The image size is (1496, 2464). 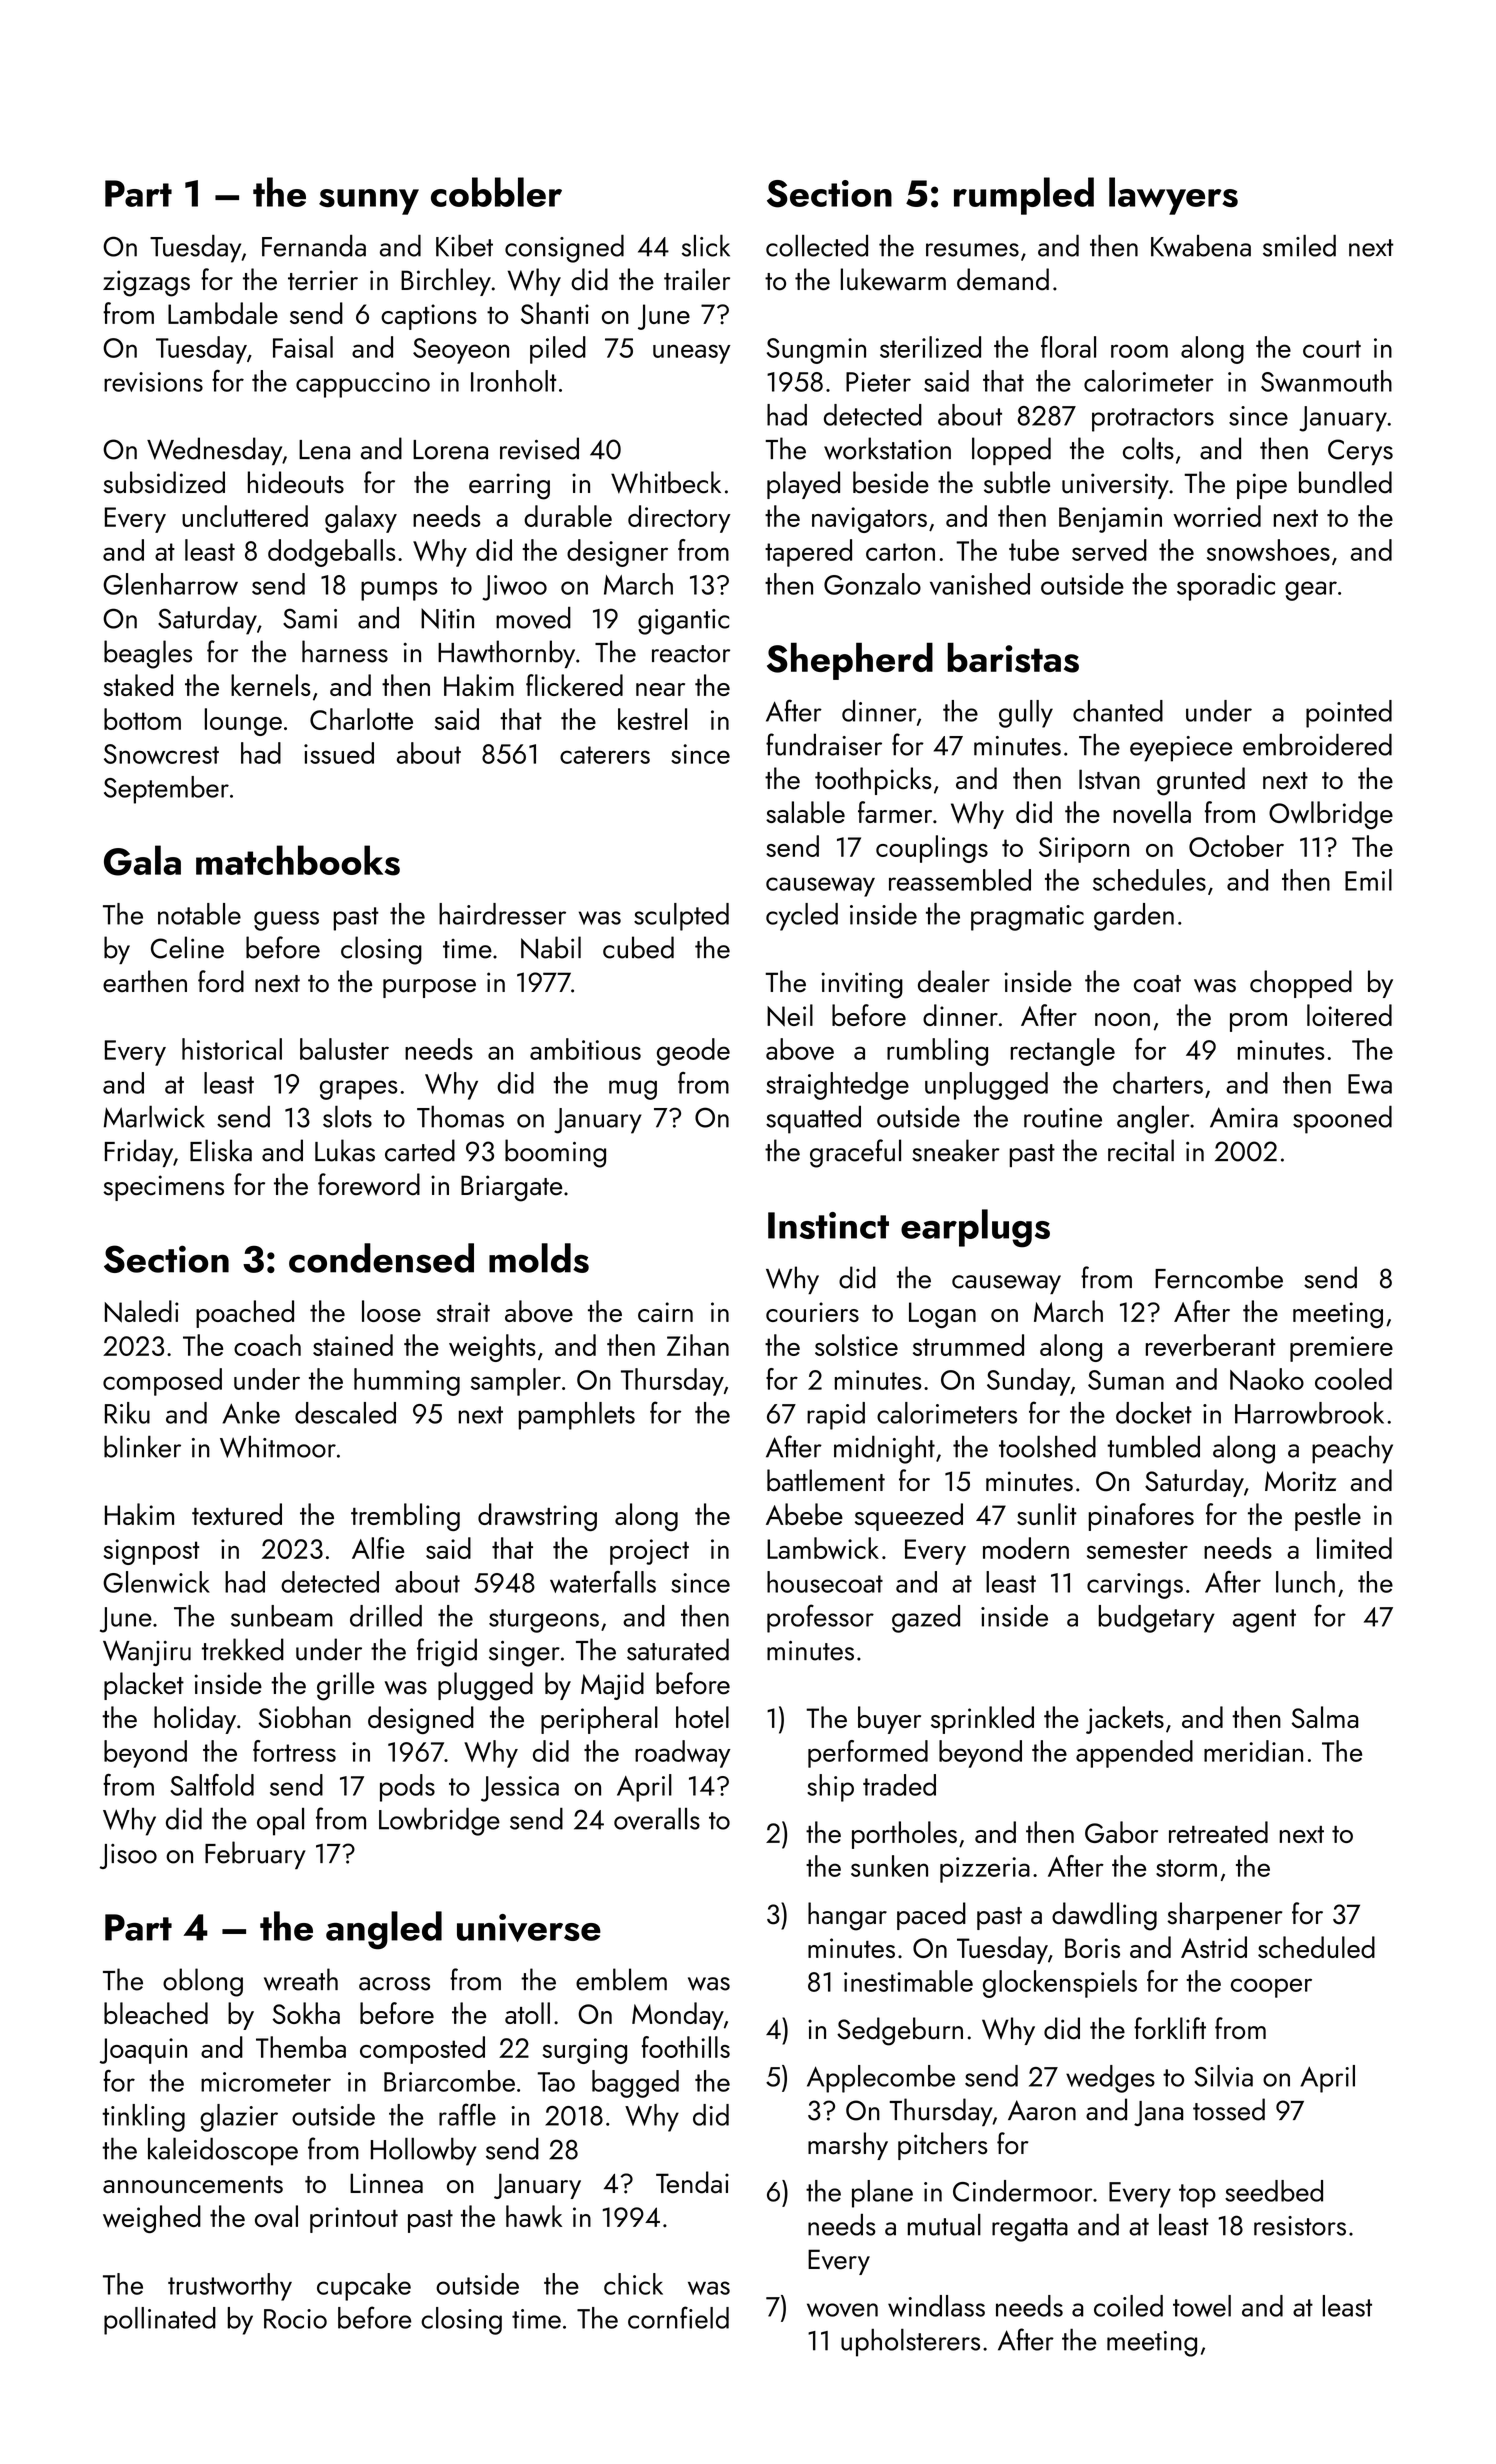 What do you see at coordinates (1034, 550) in the page?
I see `tube` at bounding box center [1034, 550].
